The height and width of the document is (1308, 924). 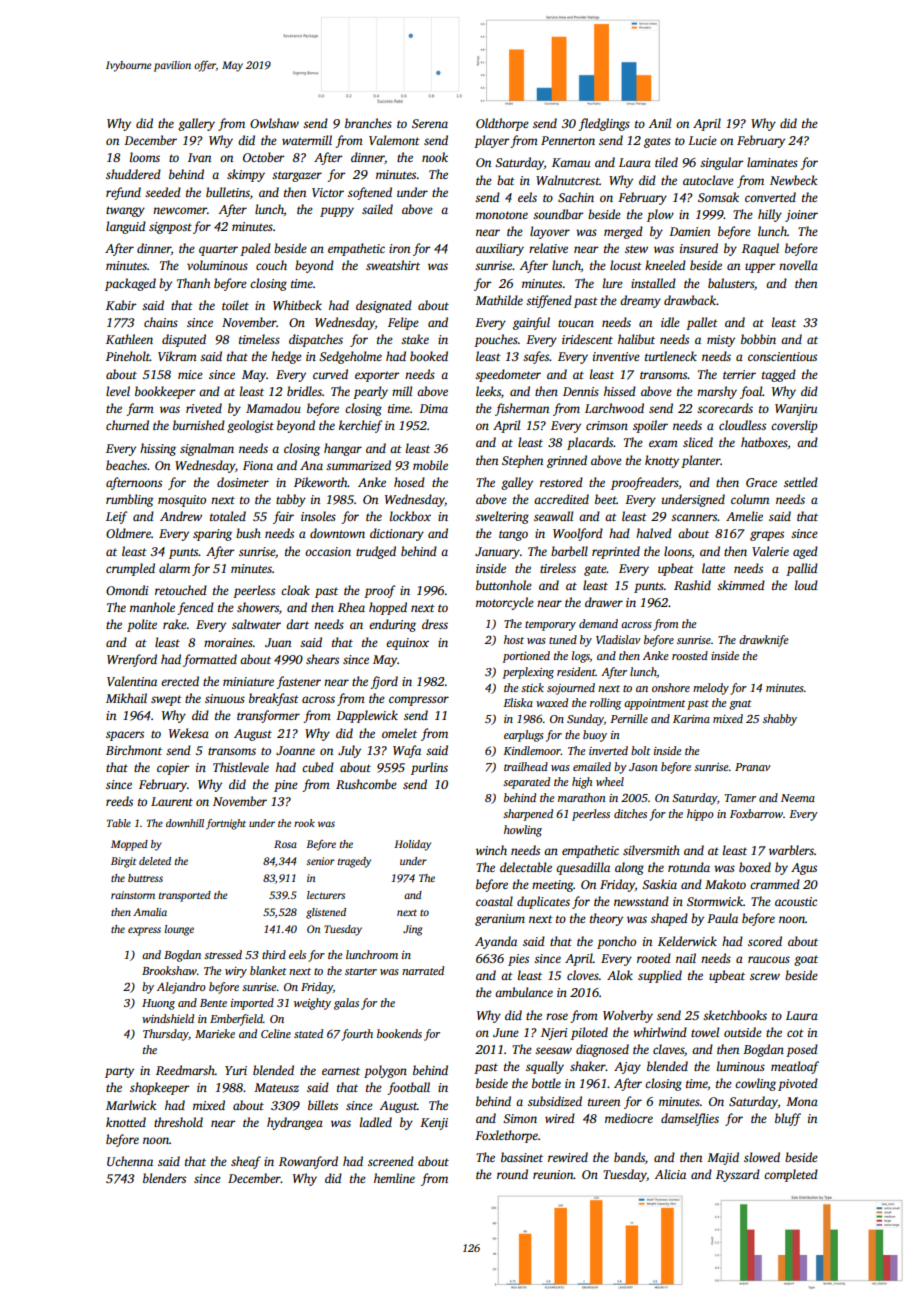 What do you see at coordinates (196, 124) in the document?
I see `gallery` at bounding box center [196, 124].
